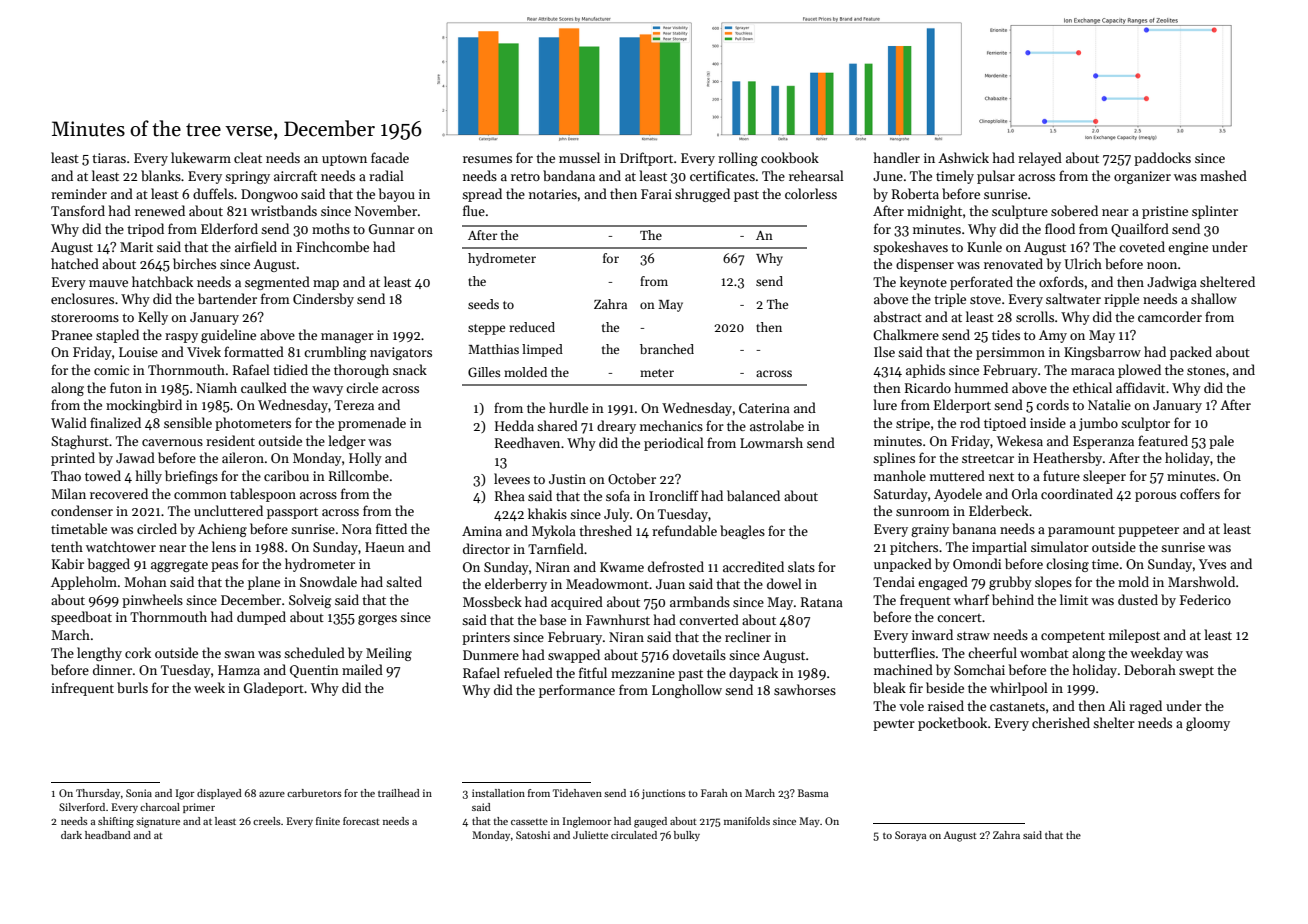 The image size is (1308, 924). I want to click on dinner, so click(112, 669).
